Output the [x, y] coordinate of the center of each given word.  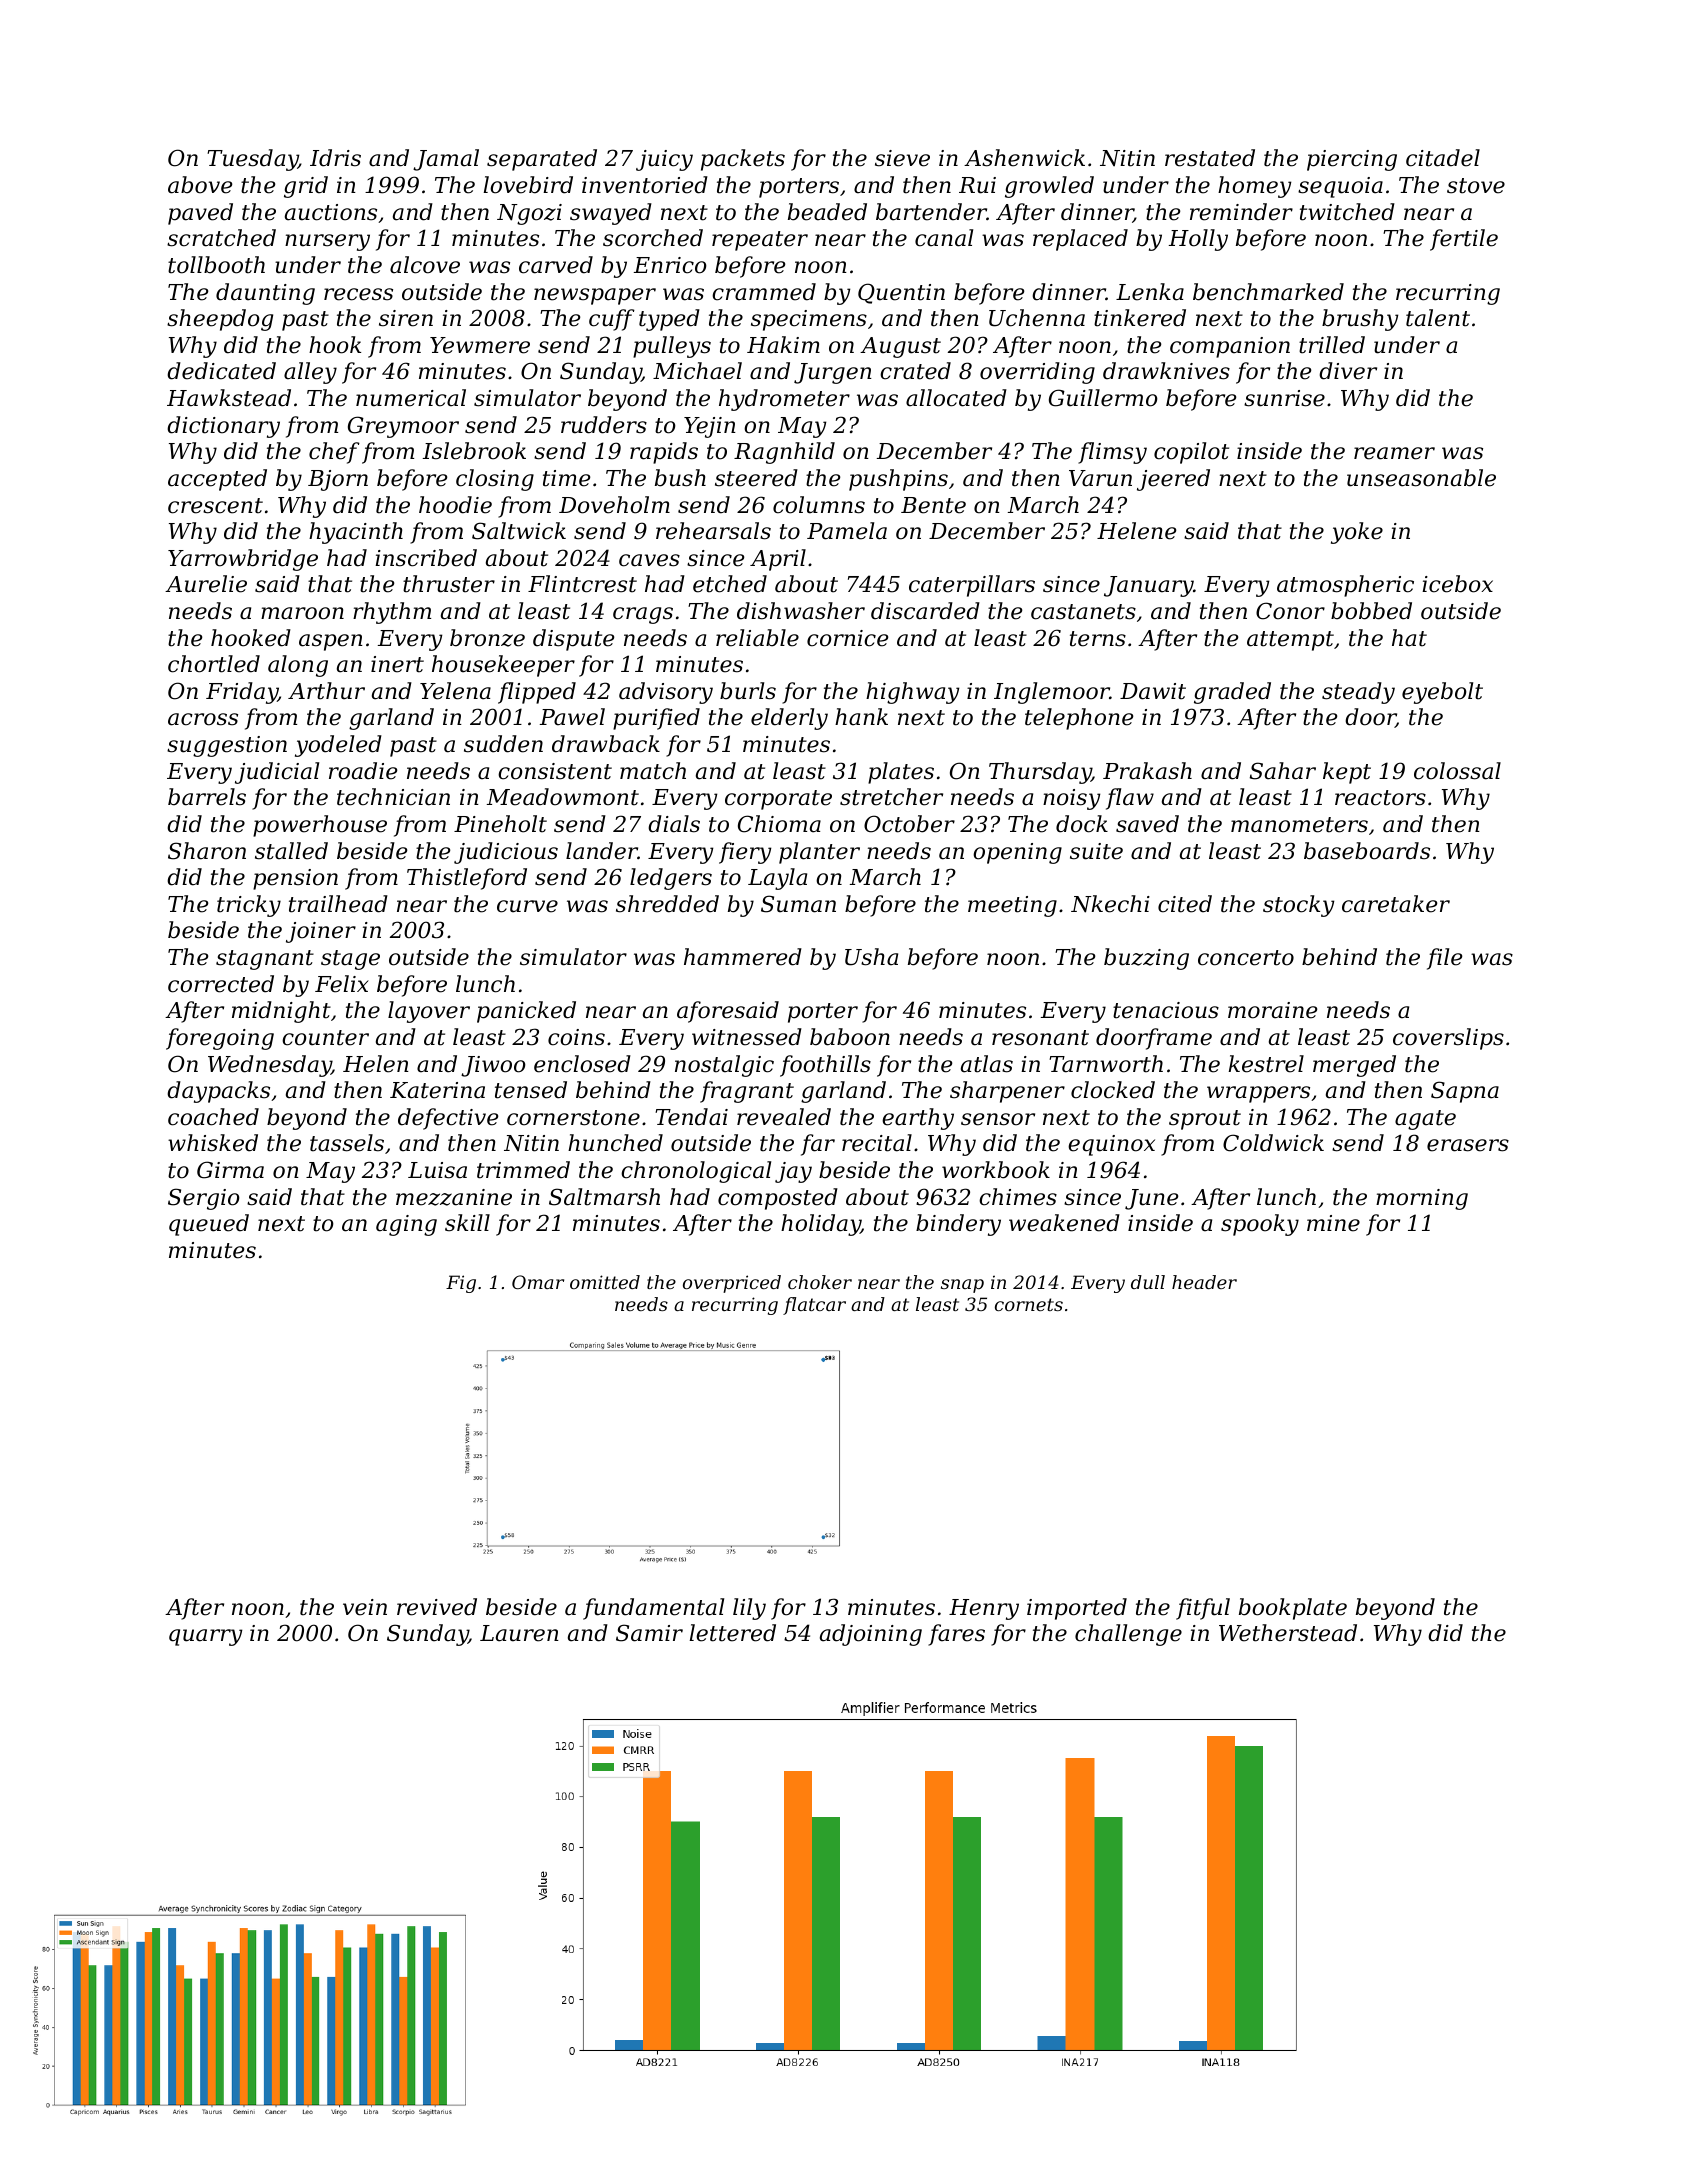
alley [310, 373]
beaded [827, 212]
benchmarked [1268, 292]
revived [437, 1607]
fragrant [747, 1092]
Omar [538, 1282]
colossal [1457, 771]
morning [1422, 1199]
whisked [213, 1143]
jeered [1173, 480]
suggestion [227, 746]
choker [820, 1282]
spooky [1260, 1225]
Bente [933, 505]
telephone [1079, 719]
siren [406, 318]
